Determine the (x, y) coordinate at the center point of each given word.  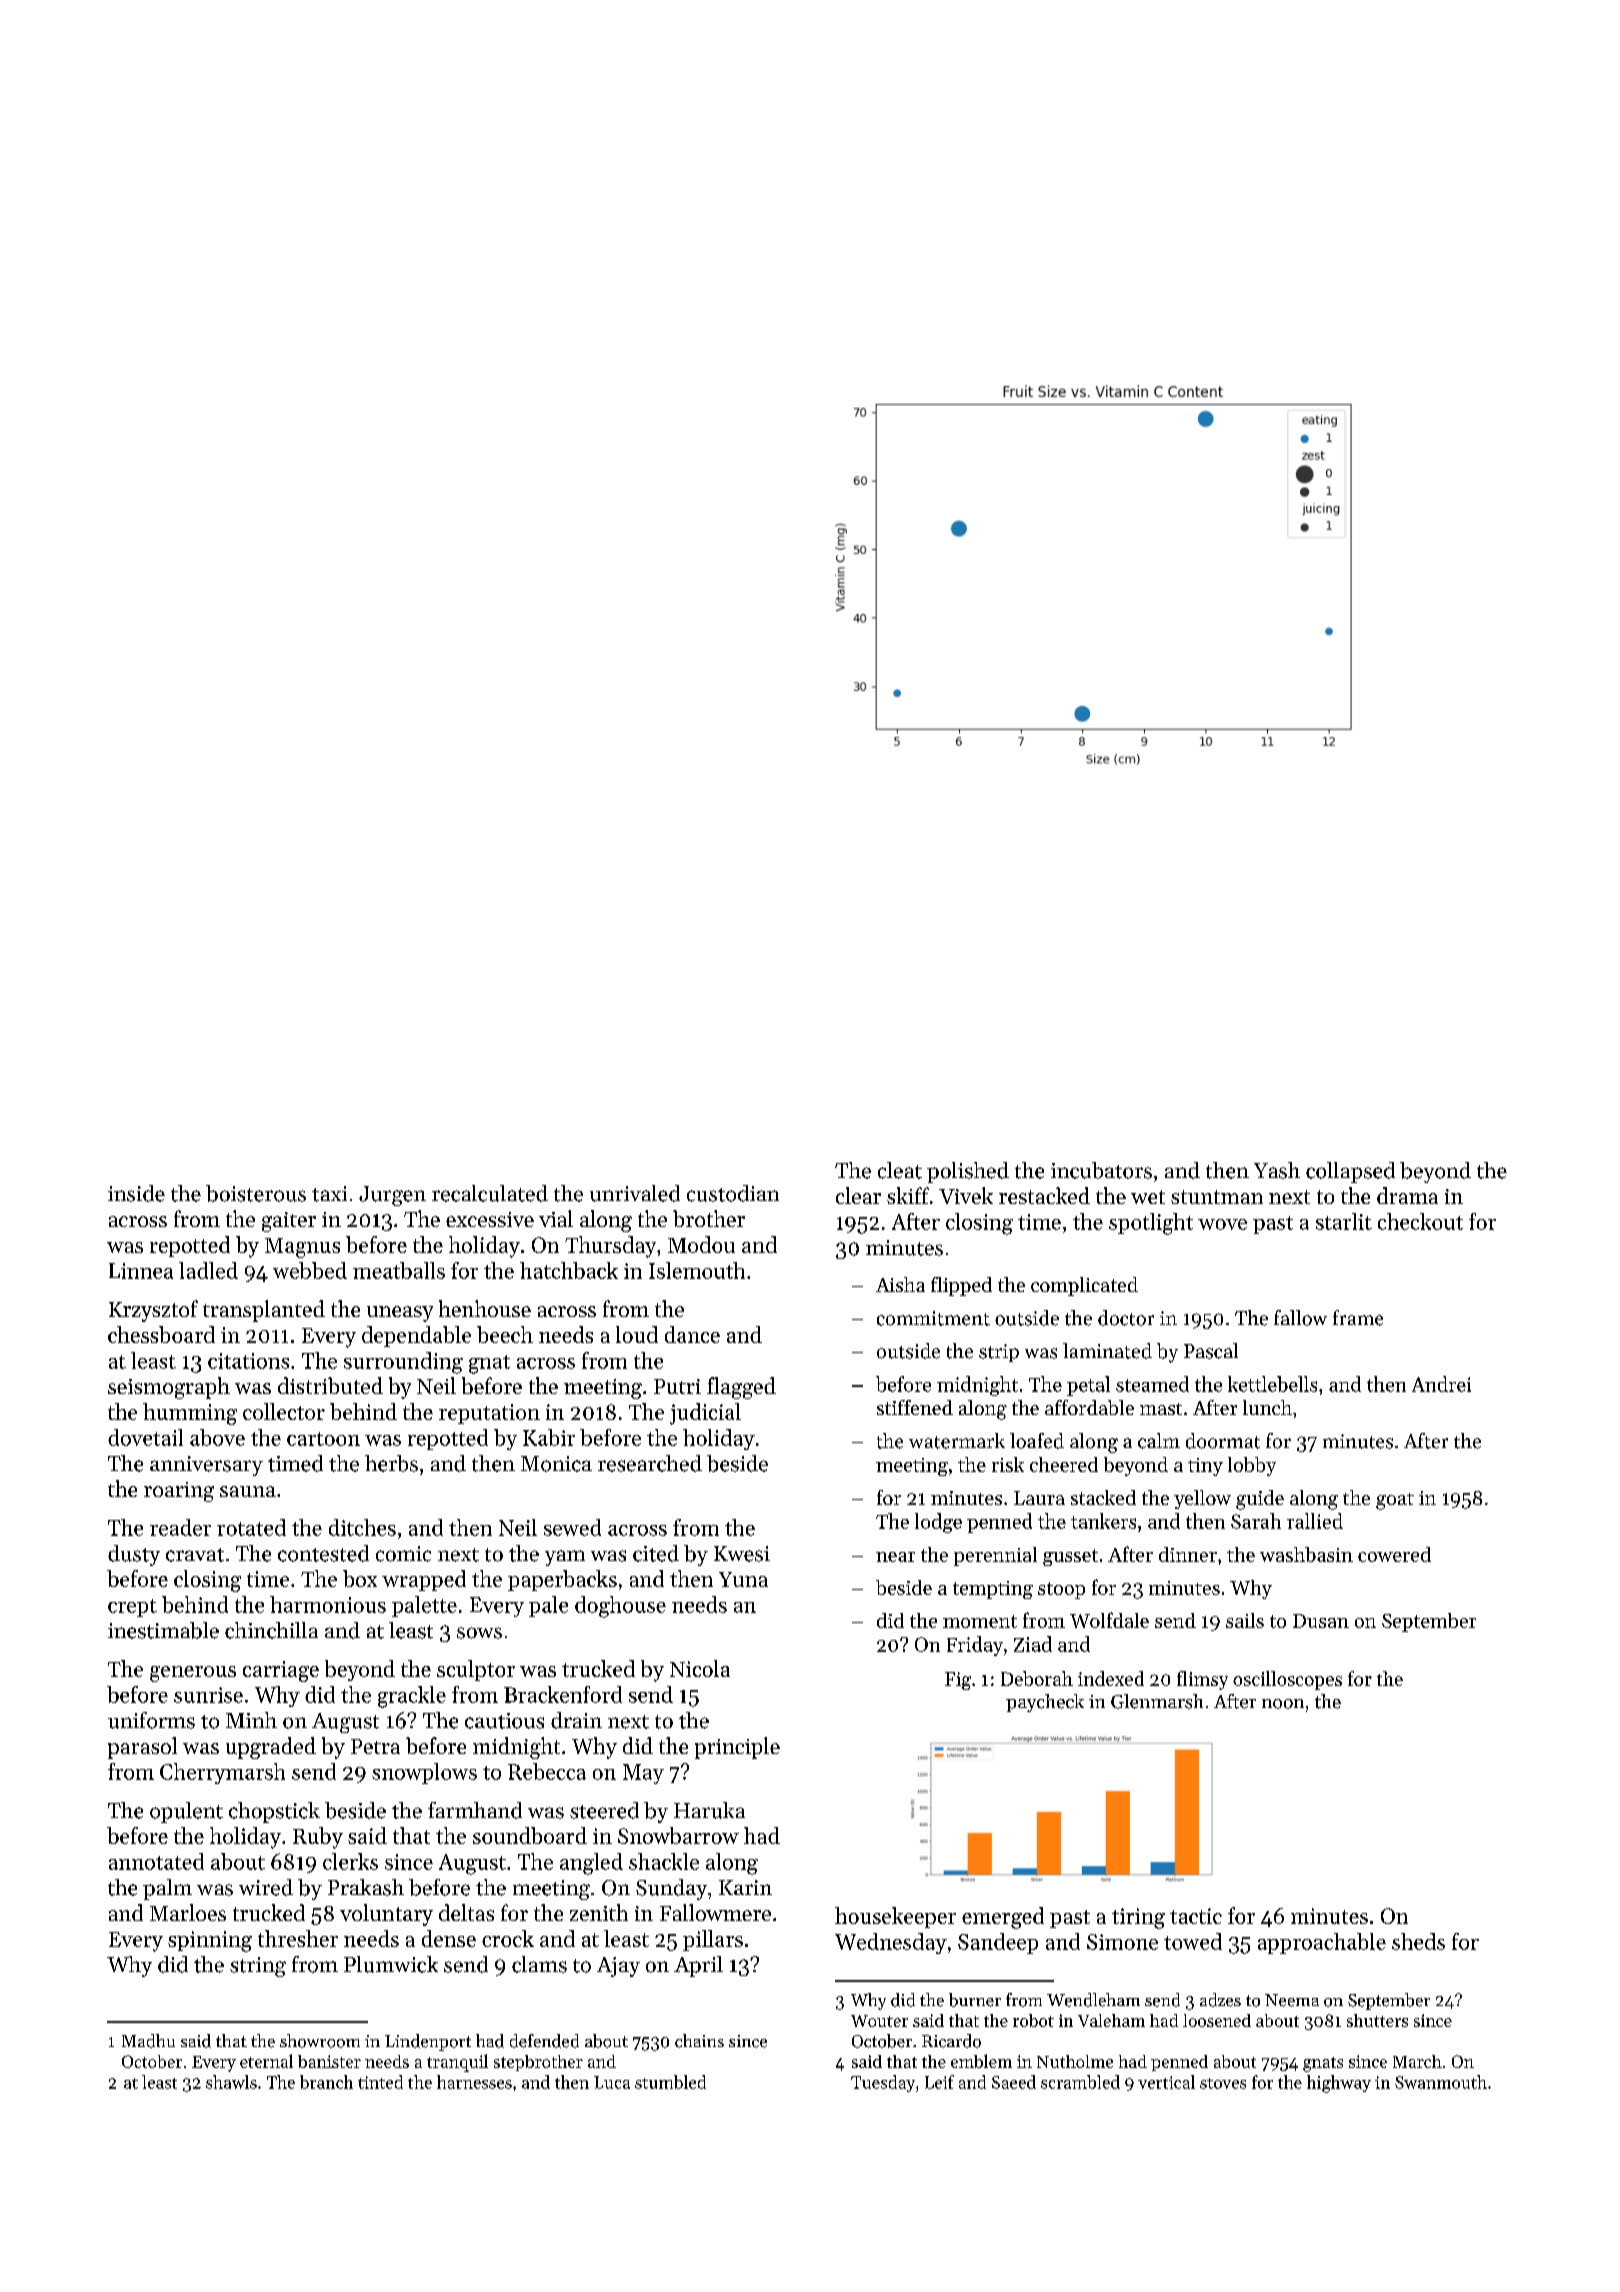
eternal (266, 2061)
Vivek (966, 1195)
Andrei (1441, 1384)
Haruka (709, 1810)
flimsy (1202, 1680)
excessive (490, 1219)
